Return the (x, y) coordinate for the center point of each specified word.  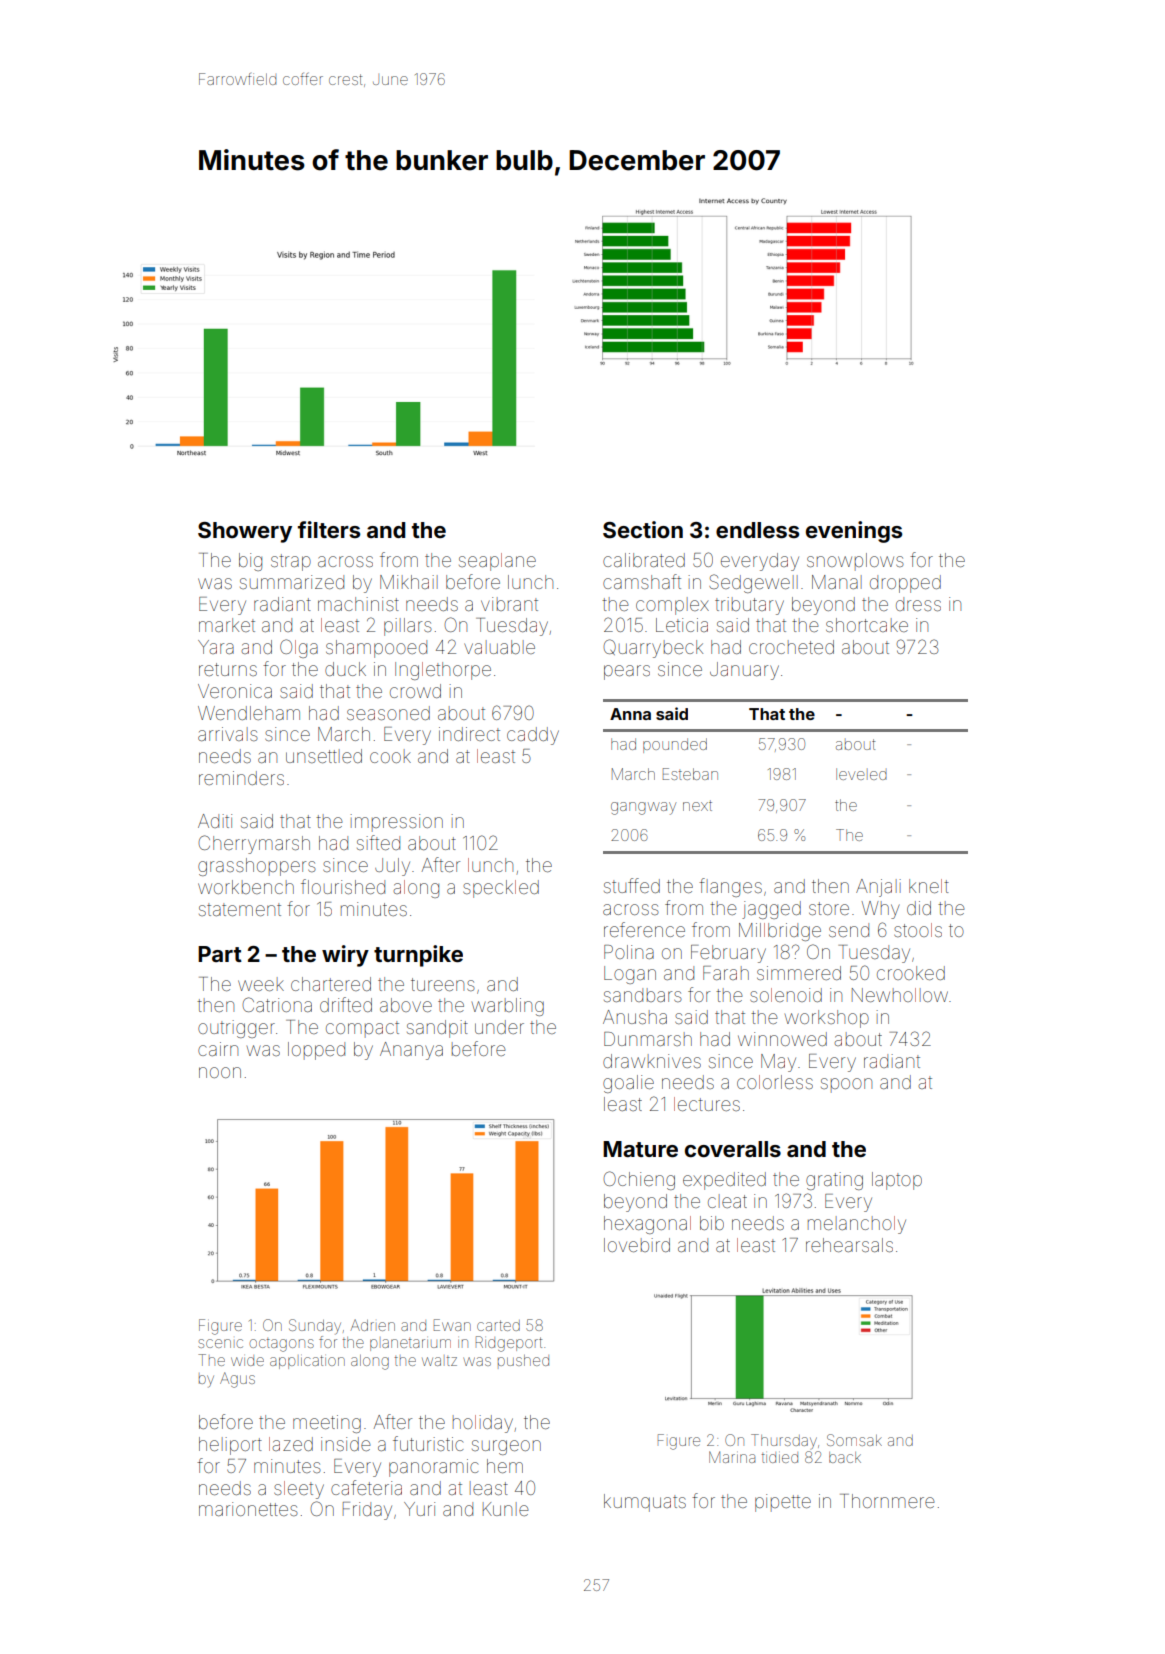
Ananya (411, 1051)
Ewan (452, 1325)
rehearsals (849, 1245)
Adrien (372, 1325)
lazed (291, 1444)
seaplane (497, 562)
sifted (378, 842)
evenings (854, 532)
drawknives (652, 1061)
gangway (643, 808)
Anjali (878, 888)
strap (291, 562)
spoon (846, 1085)
